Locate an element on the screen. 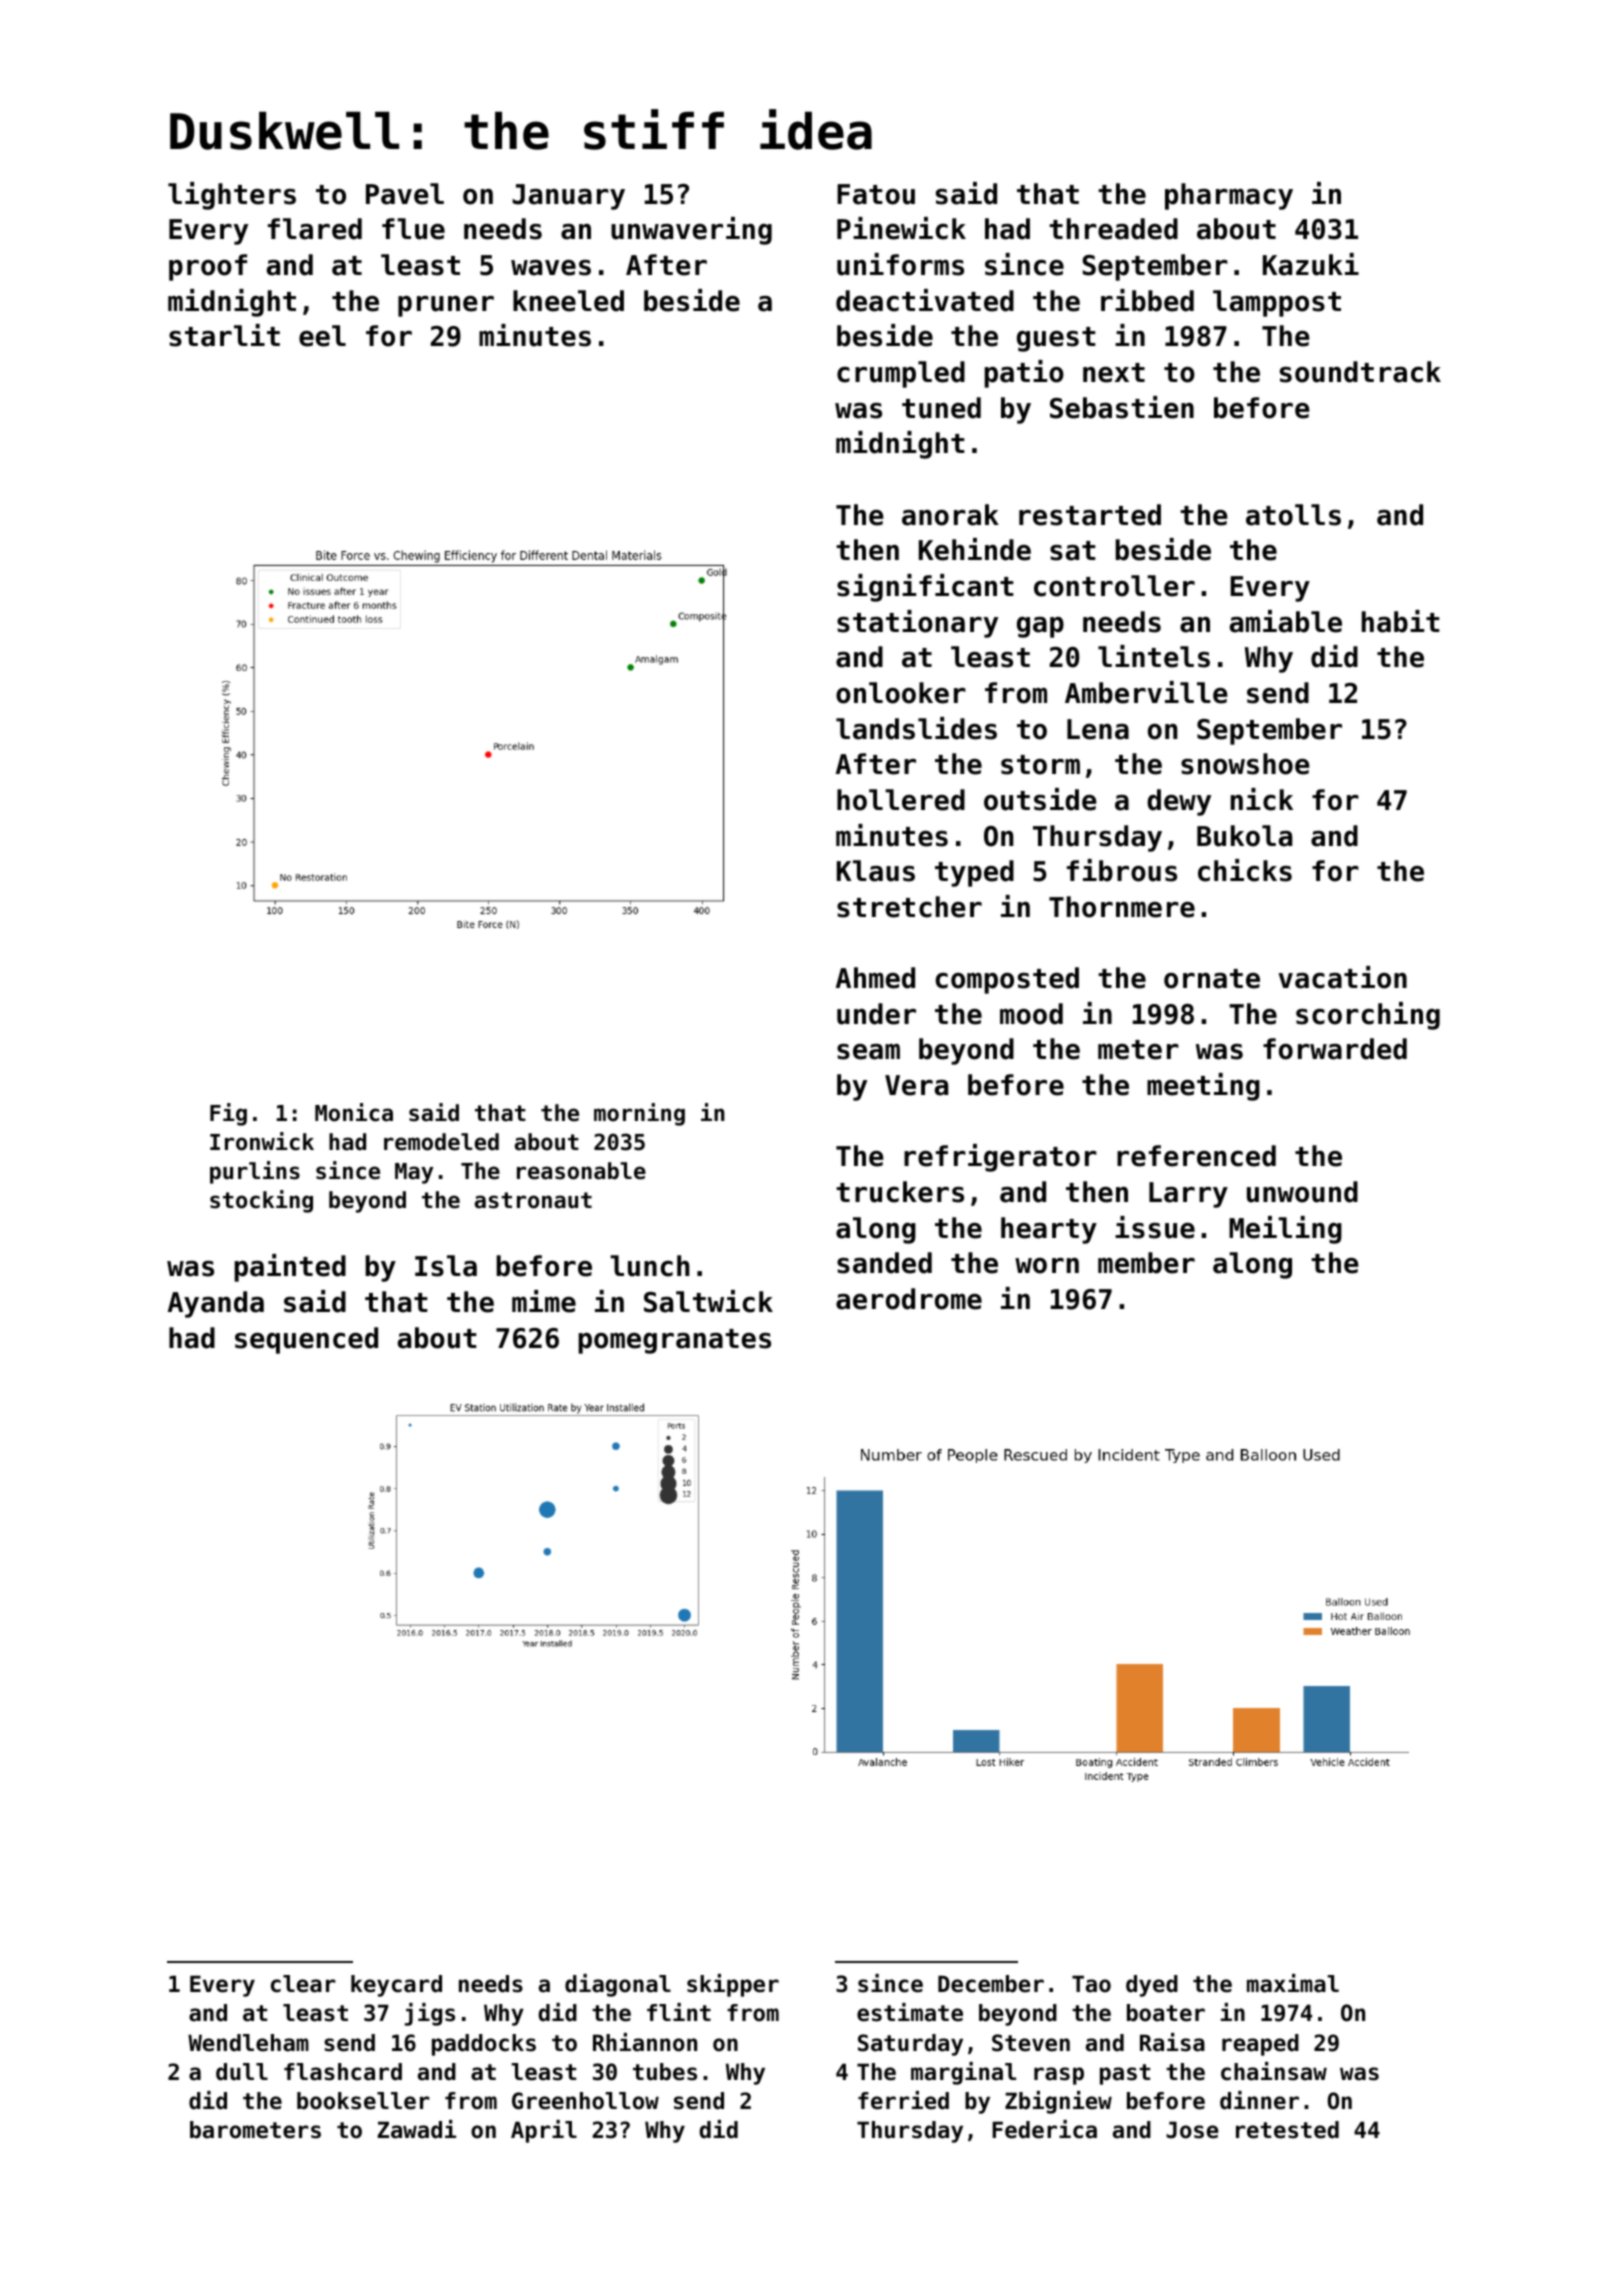 This screenshot has height=2292, width=1620. keycard is located at coordinates (396, 1986).
